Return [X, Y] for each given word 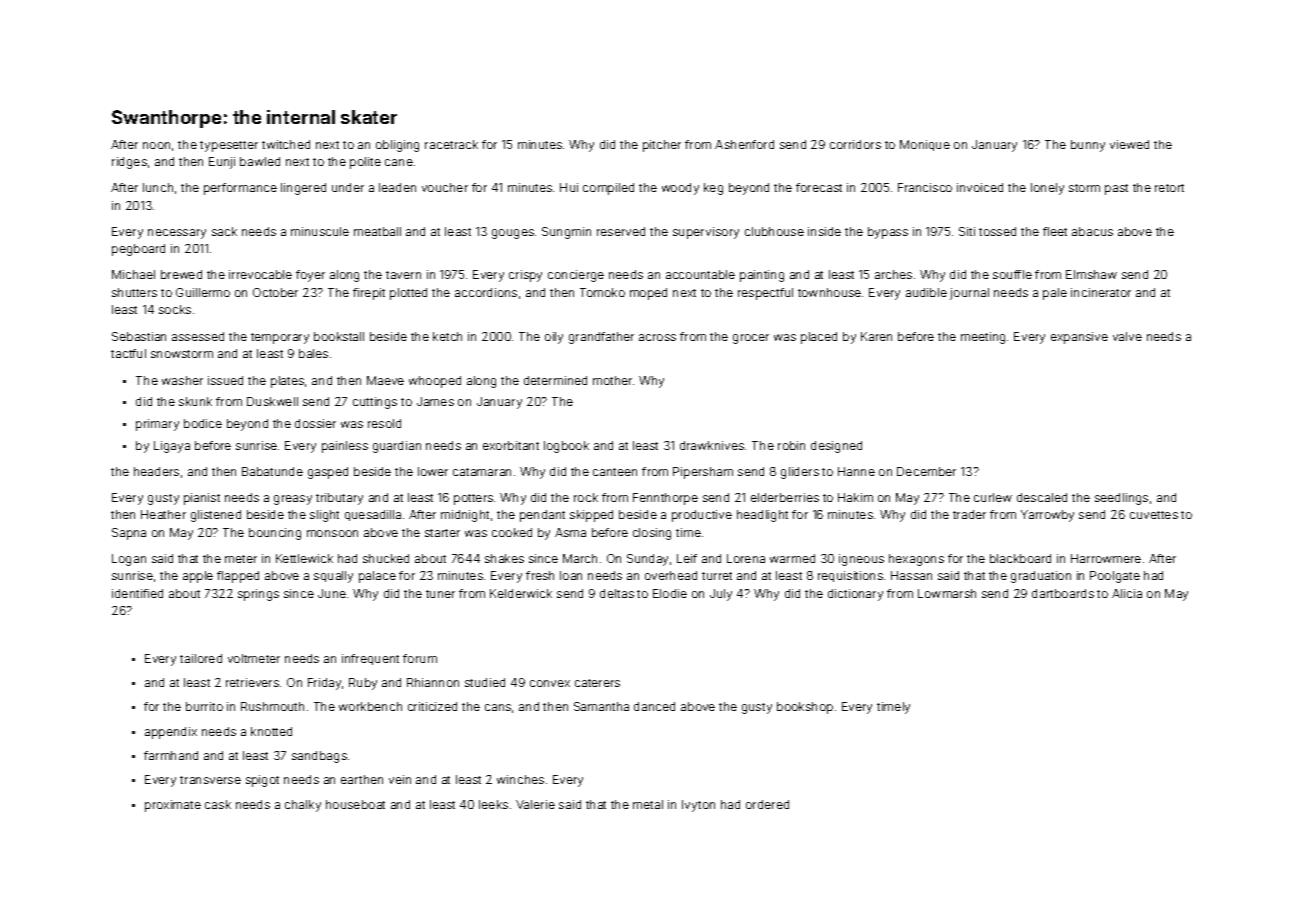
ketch [447, 336]
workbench [370, 706]
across [657, 337]
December [926, 471]
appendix [171, 733]
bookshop [805, 708]
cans [498, 707]
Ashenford [744, 144]
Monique [925, 145]
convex [550, 683]
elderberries [785, 497]
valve [1127, 336]
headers [156, 471]
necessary [177, 234]
